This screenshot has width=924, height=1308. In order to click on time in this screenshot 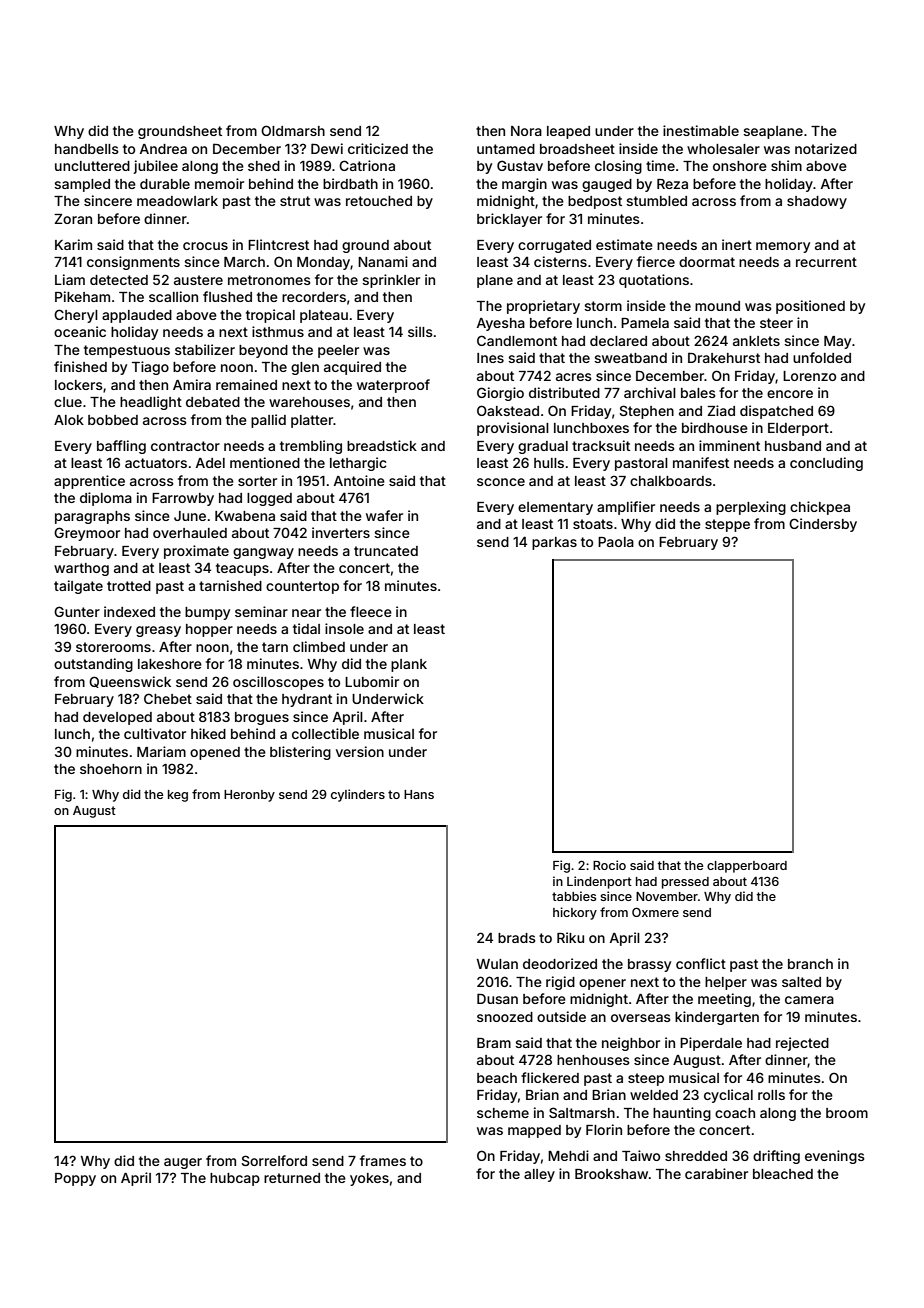, I will do `click(660, 165)`.
